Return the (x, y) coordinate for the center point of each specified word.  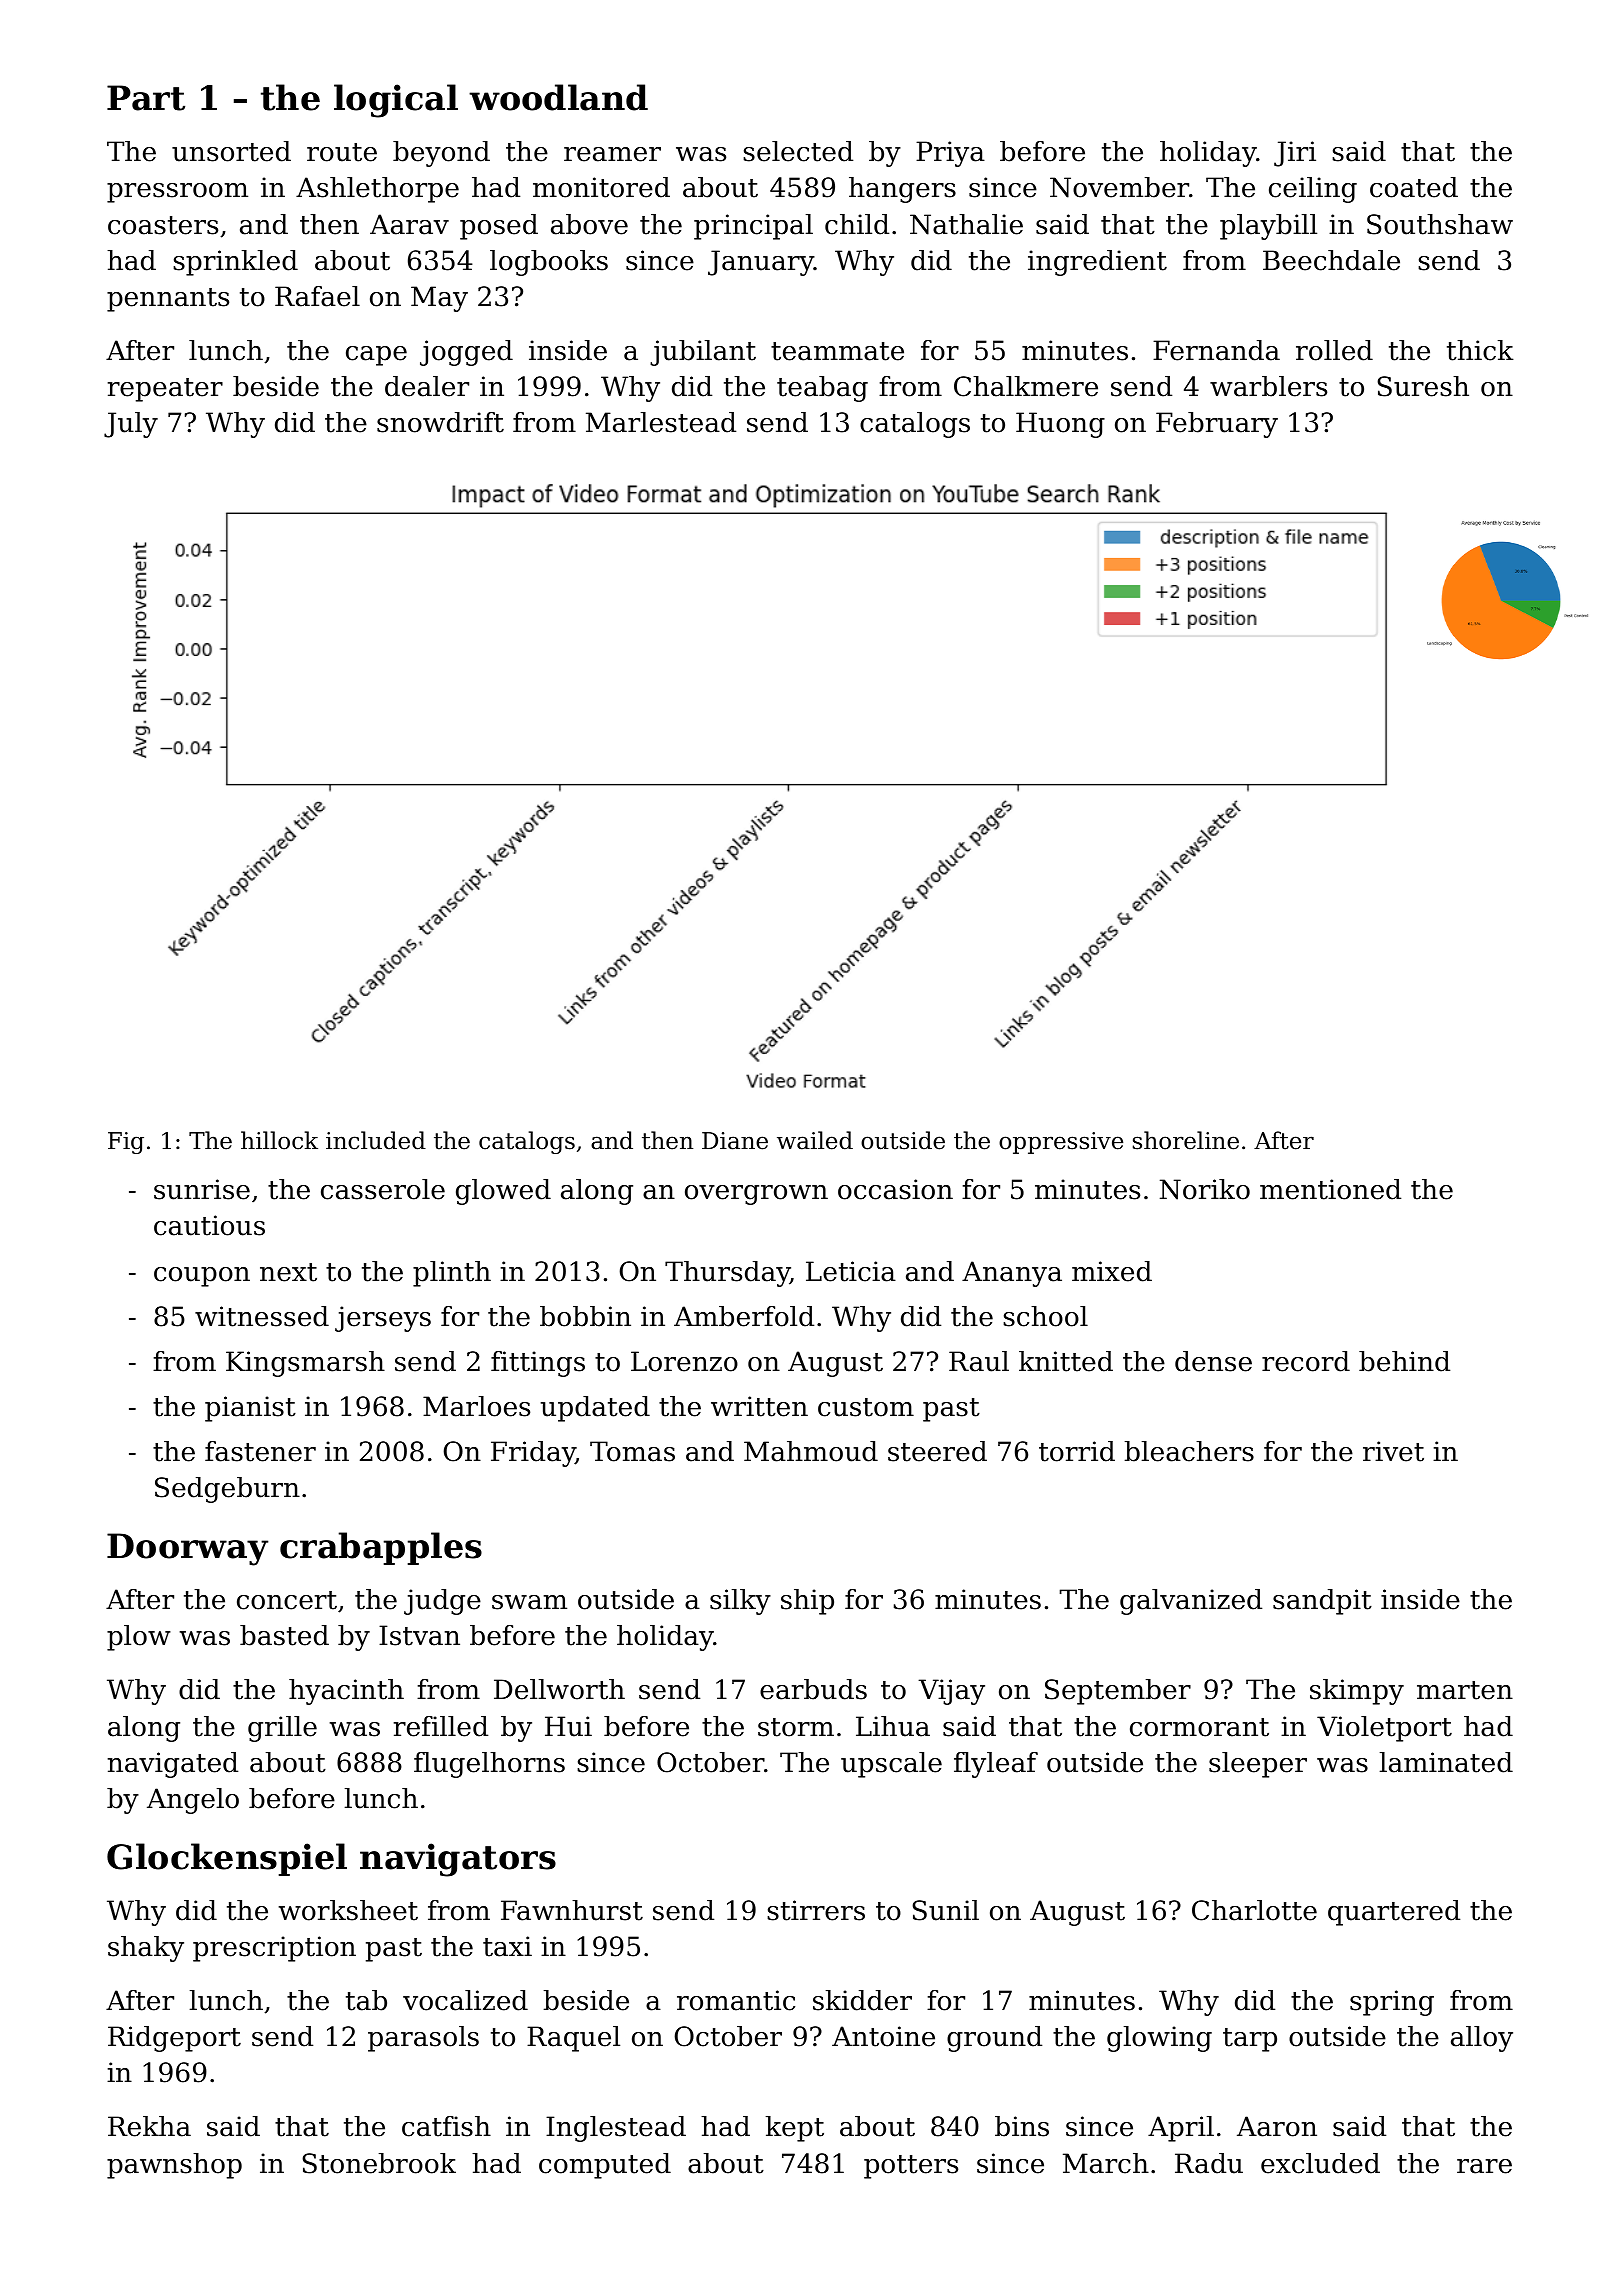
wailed (815, 1140)
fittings (538, 1364)
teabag (822, 389)
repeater (165, 390)
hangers (902, 190)
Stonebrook (379, 2163)
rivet (1393, 1451)
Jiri (1295, 154)
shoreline (1186, 1140)
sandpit (1322, 1602)
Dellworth (559, 1689)
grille (282, 1729)
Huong (1060, 425)
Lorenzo (684, 1361)
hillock (279, 1140)
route (342, 152)
